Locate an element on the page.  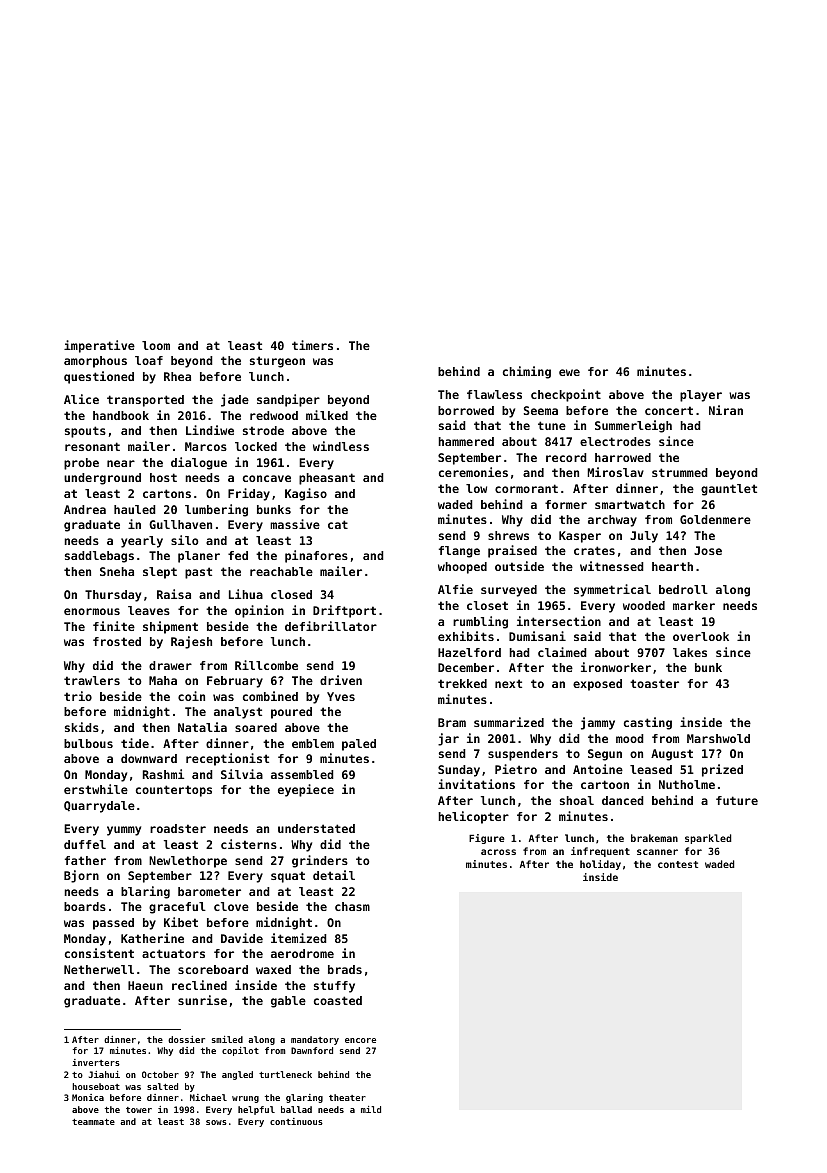
Michael is located at coordinates (208, 1097).
